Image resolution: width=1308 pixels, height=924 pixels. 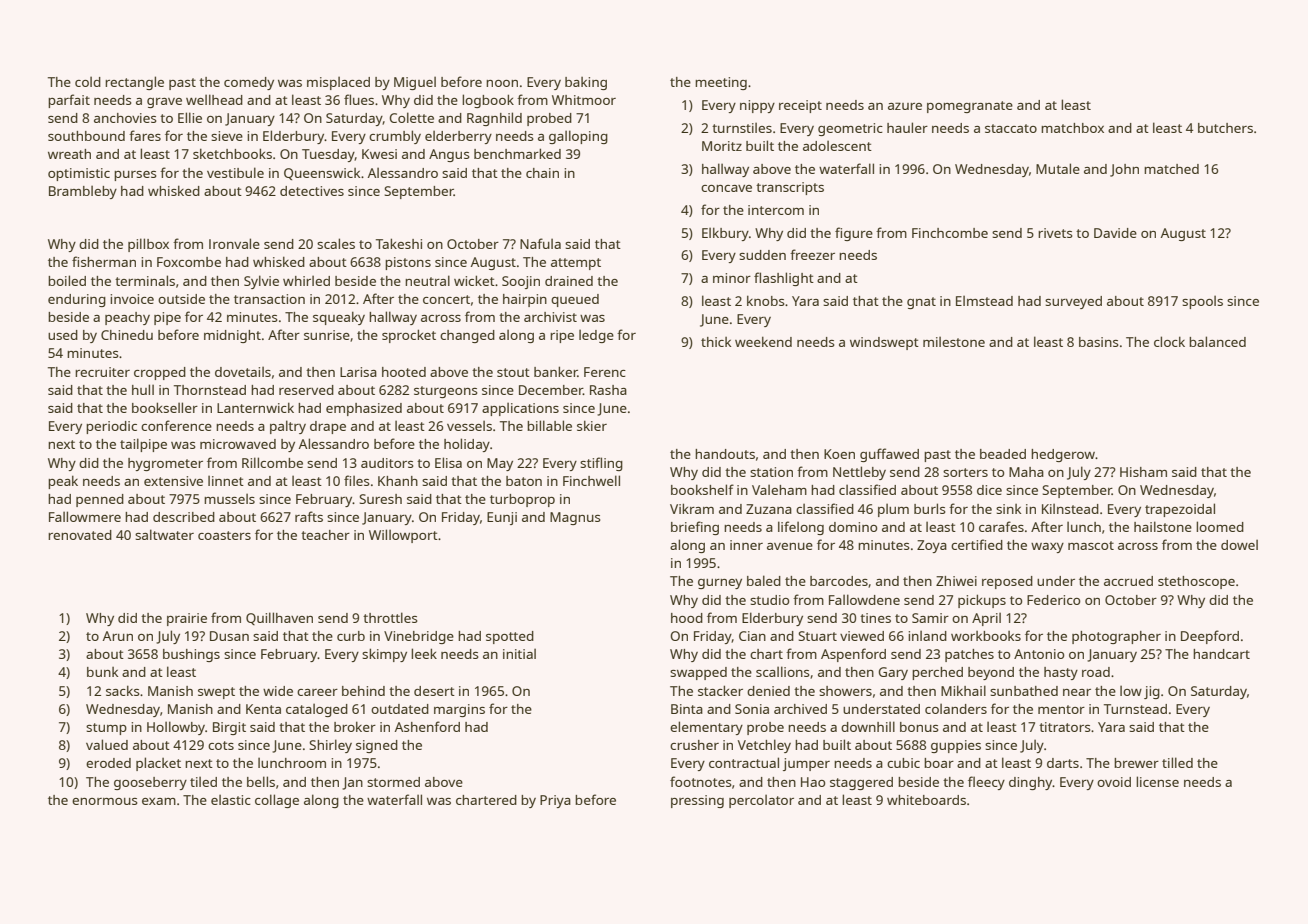 What do you see at coordinates (104, 801) in the screenshot?
I see `enormous` at bounding box center [104, 801].
